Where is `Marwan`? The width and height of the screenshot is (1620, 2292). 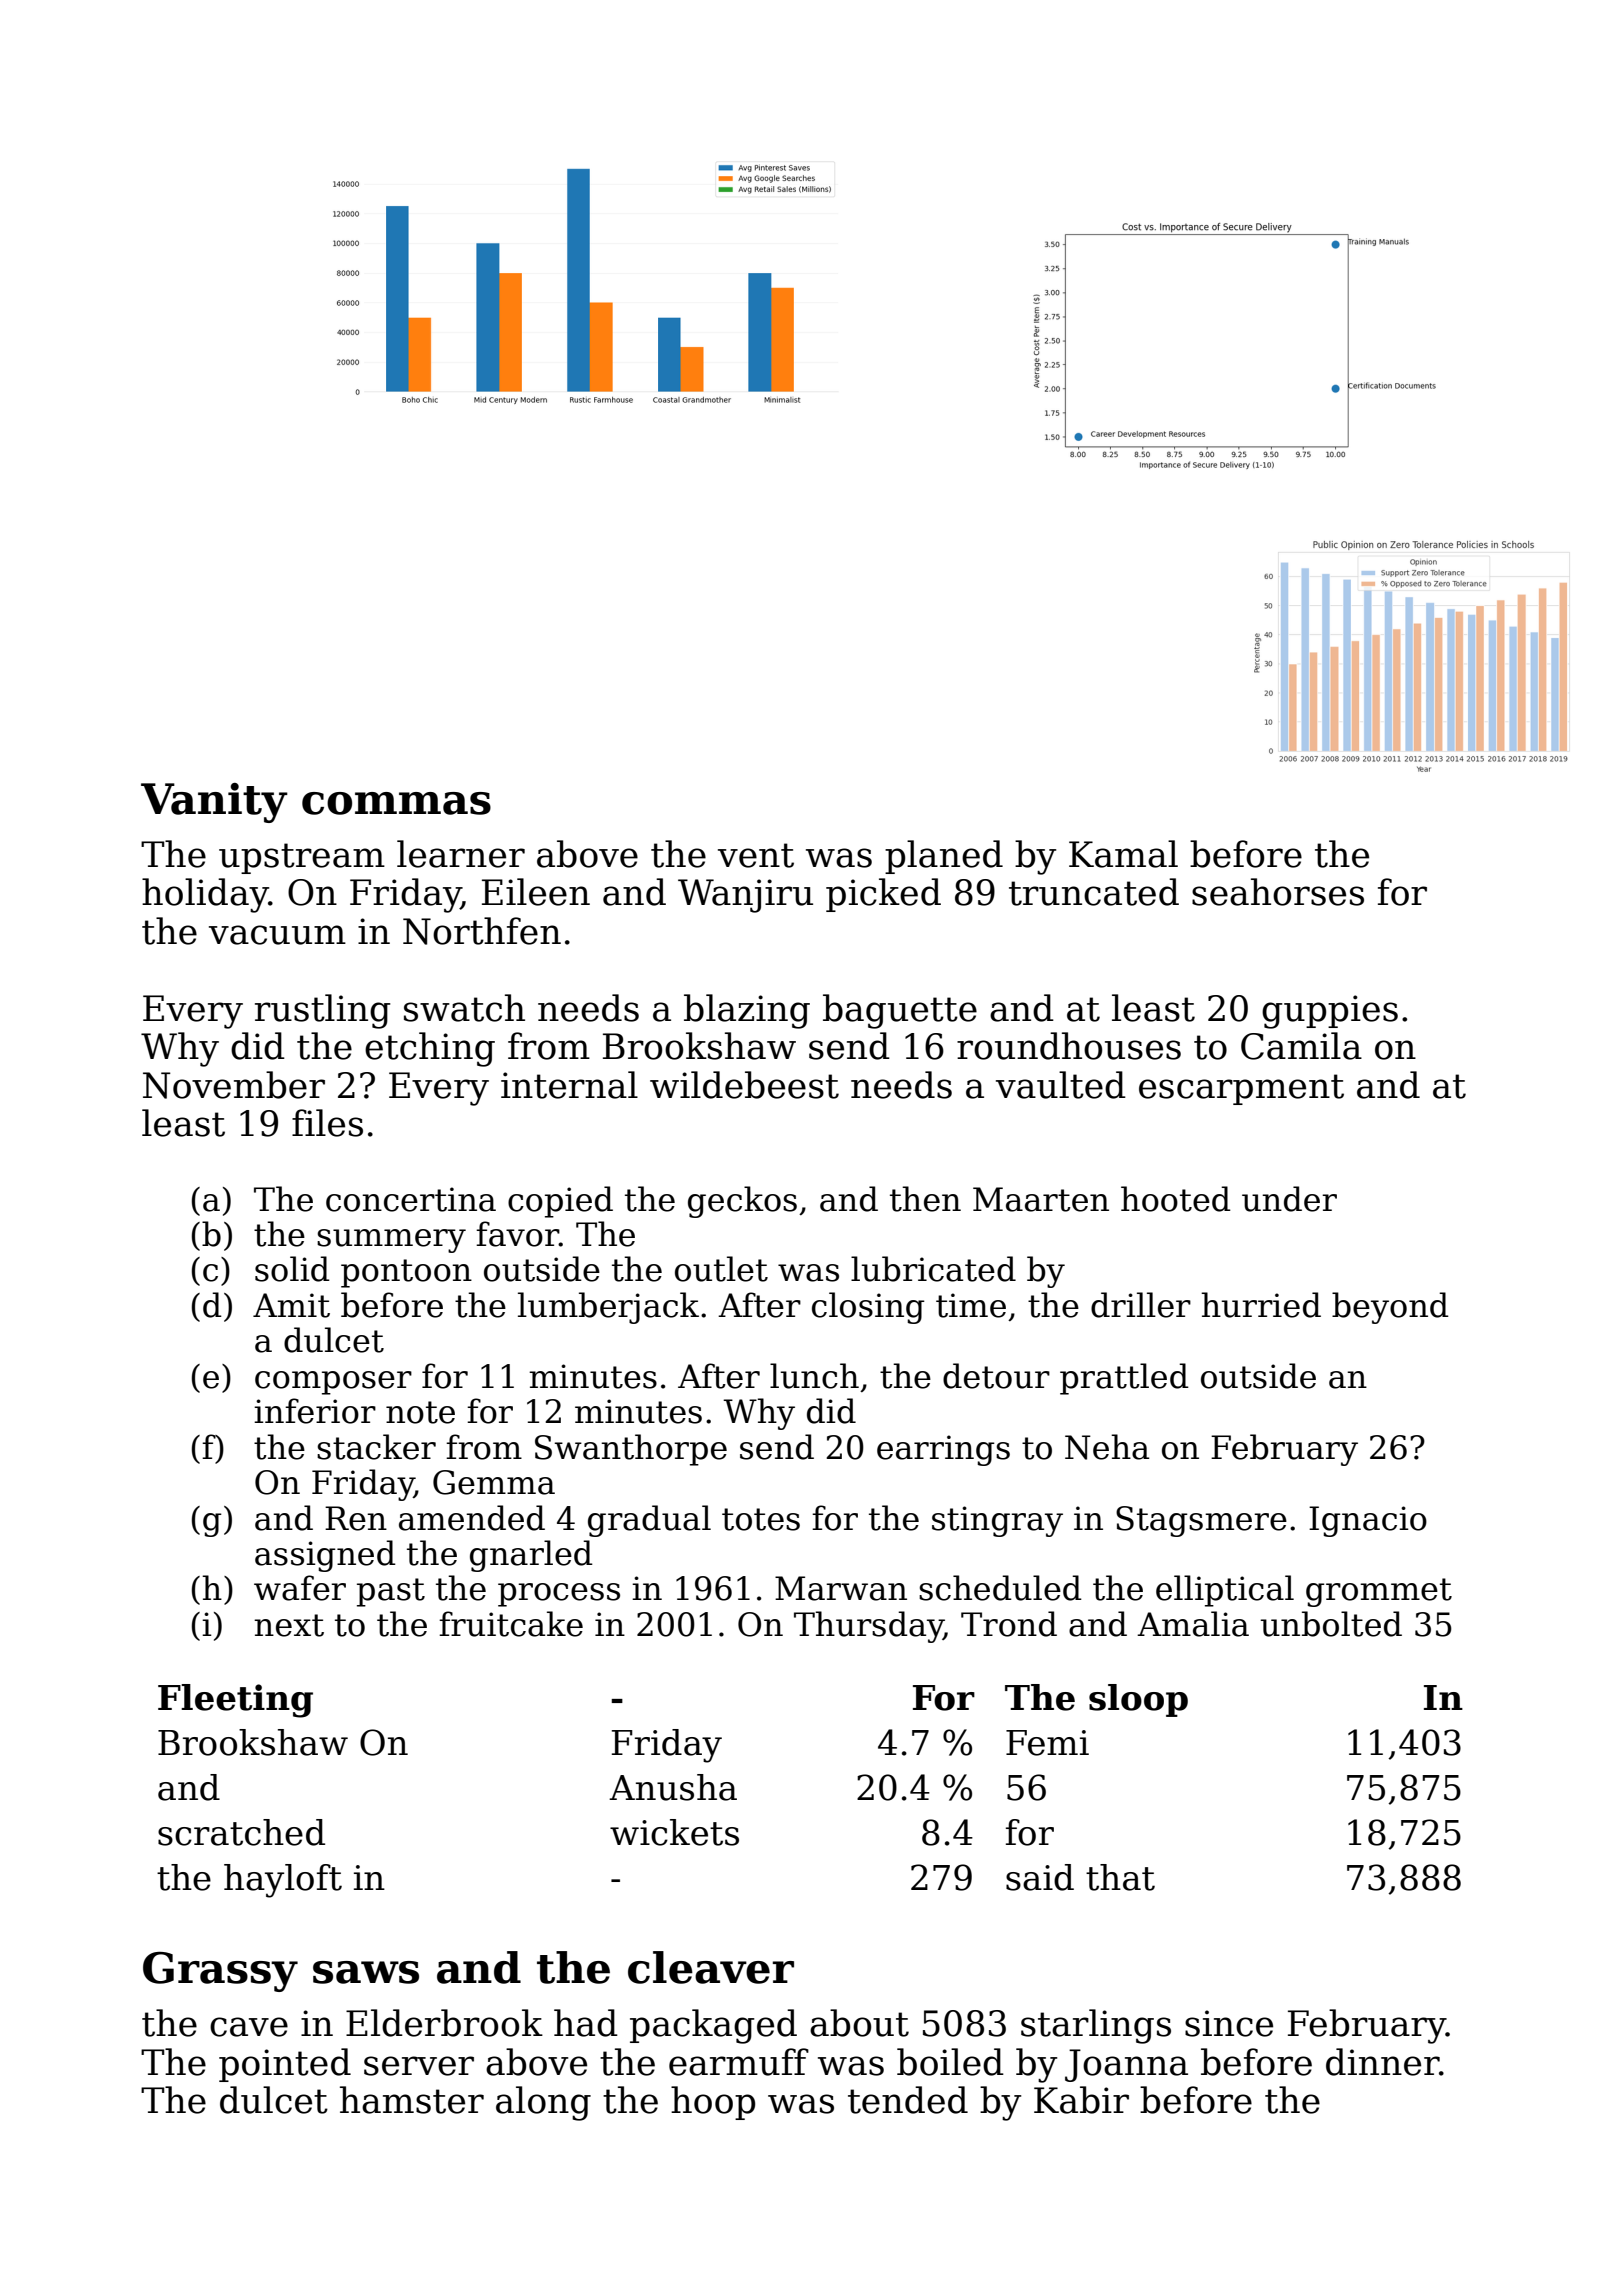 Marwan is located at coordinates (841, 1588).
